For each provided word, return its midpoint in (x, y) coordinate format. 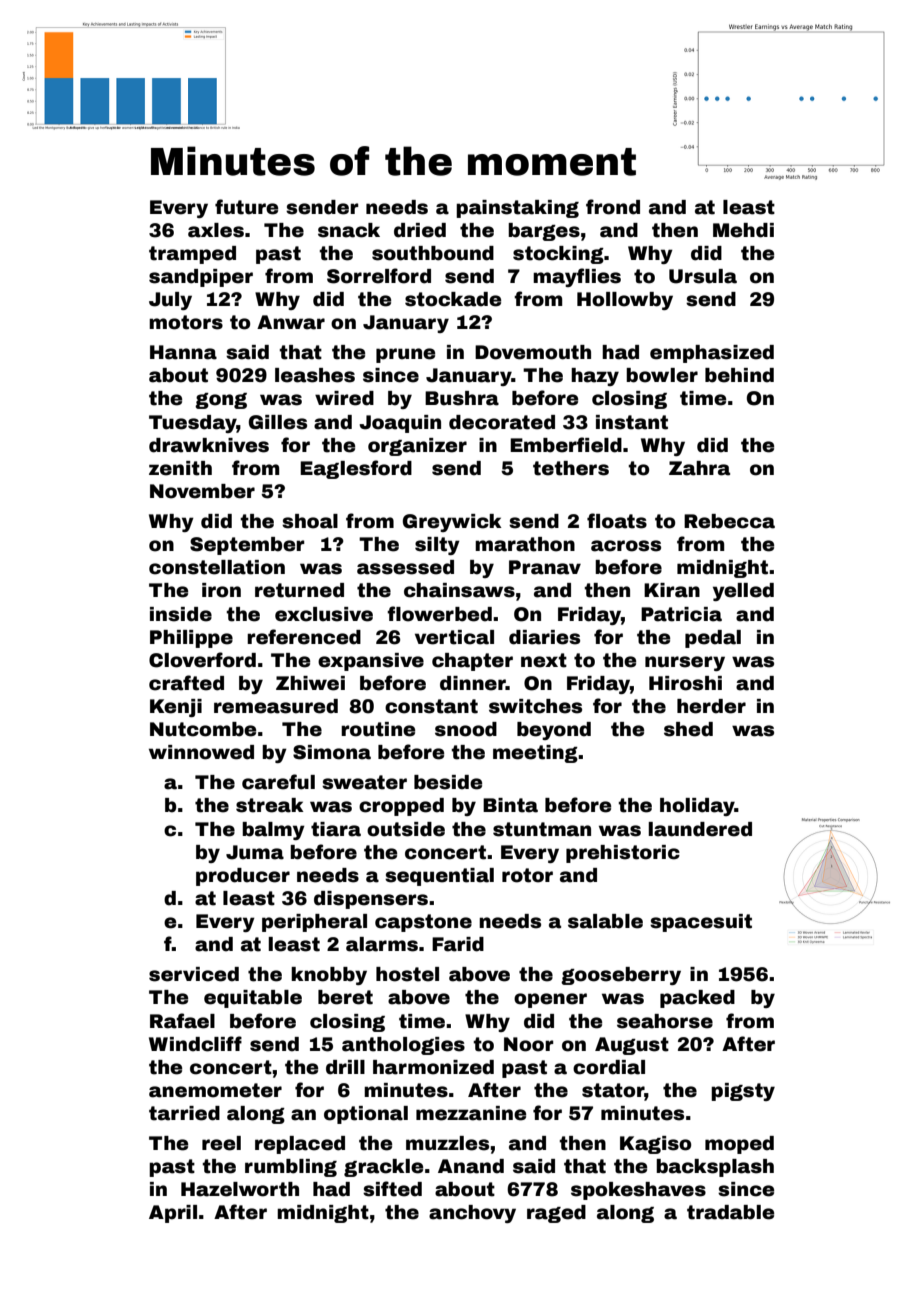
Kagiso (655, 1145)
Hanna (183, 352)
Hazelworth (240, 1189)
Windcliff (195, 1044)
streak (270, 805)
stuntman (542, 829)
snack (349, 230)
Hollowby (625, 301)
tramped (192, 255)
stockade (453, 299)
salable (605, 921)
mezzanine (471, 1113)
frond (613, 207)
